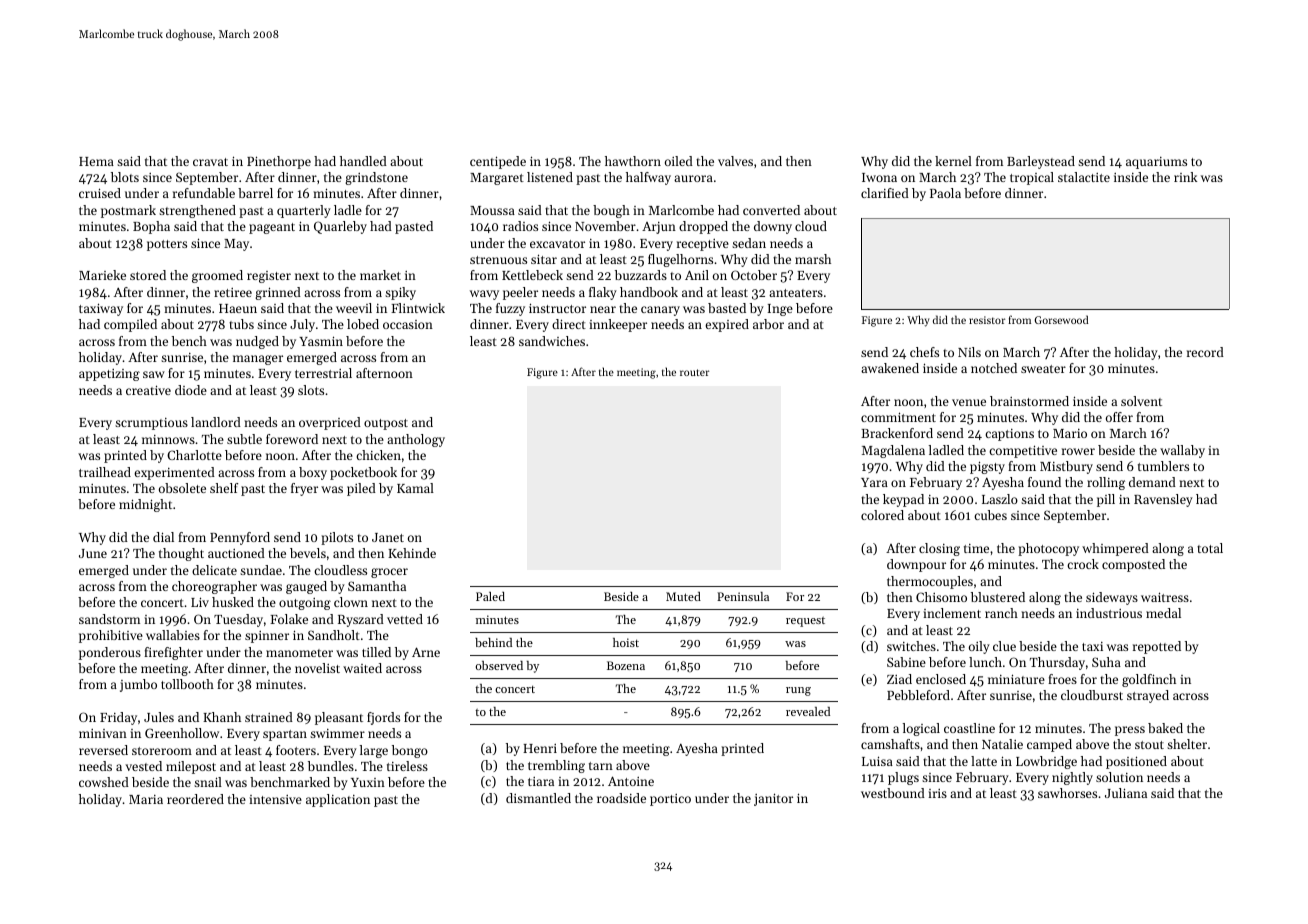 This image has height=924, width=1308. Describe the element at coordinates (306, 587) in the image. I see `gauged` at that location.
